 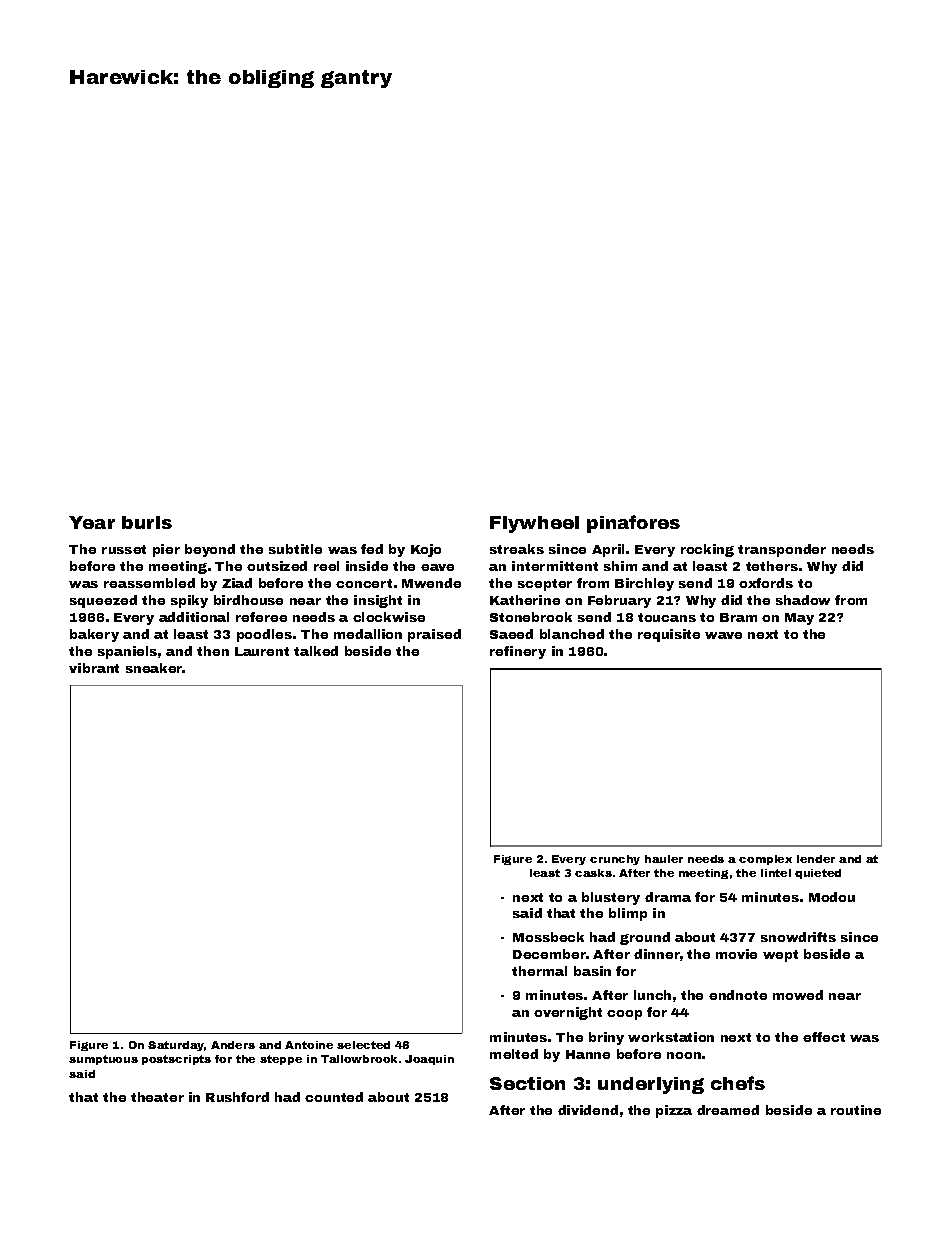 I want to click on Rushford, so click(x=237, y=1097).
